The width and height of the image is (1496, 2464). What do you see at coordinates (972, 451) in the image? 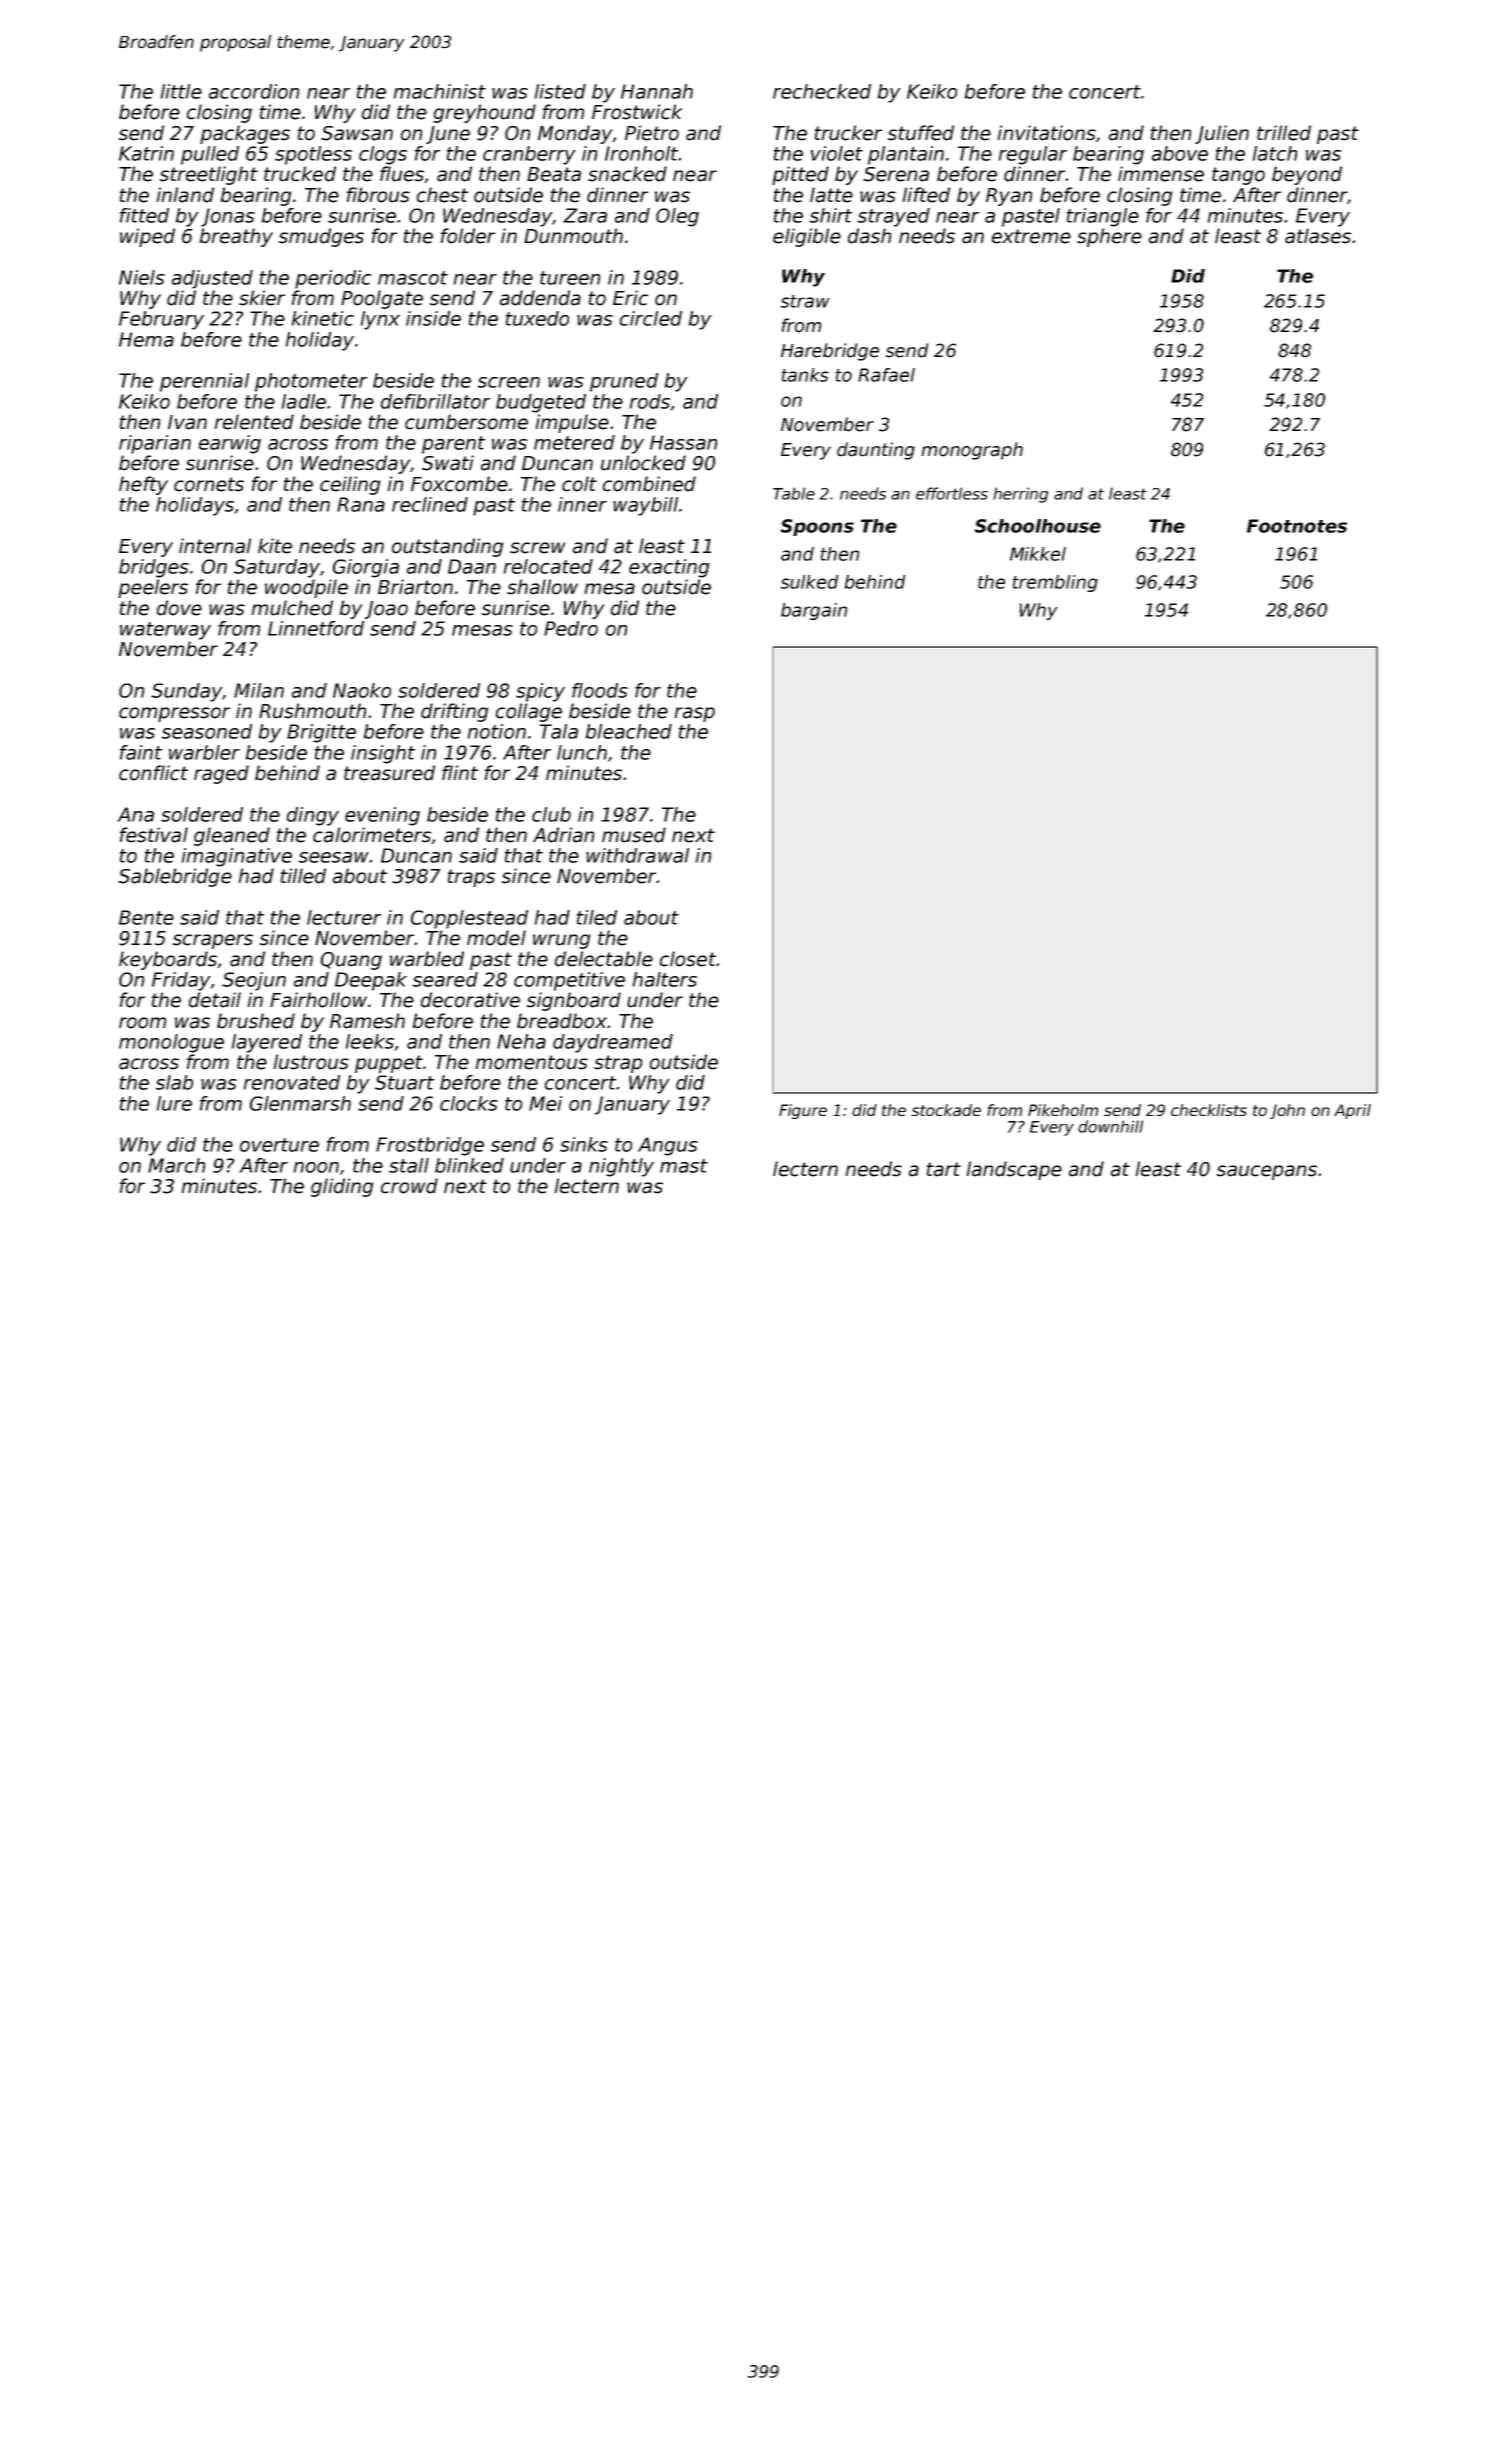
I see `monograph` at bounding box center [972, 451].
